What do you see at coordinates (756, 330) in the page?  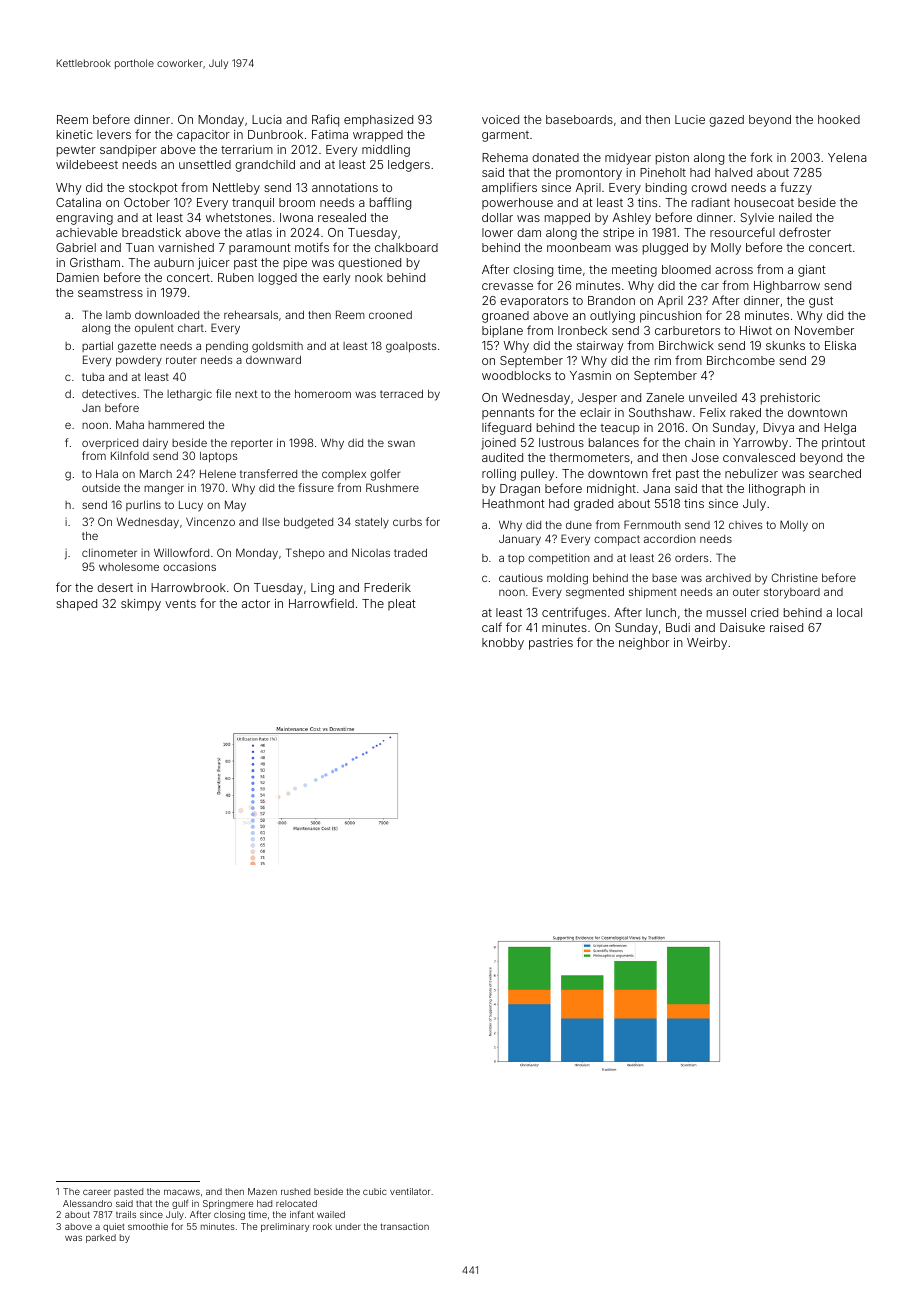 I see `Hiwot` at bounding box center [756, 330].
